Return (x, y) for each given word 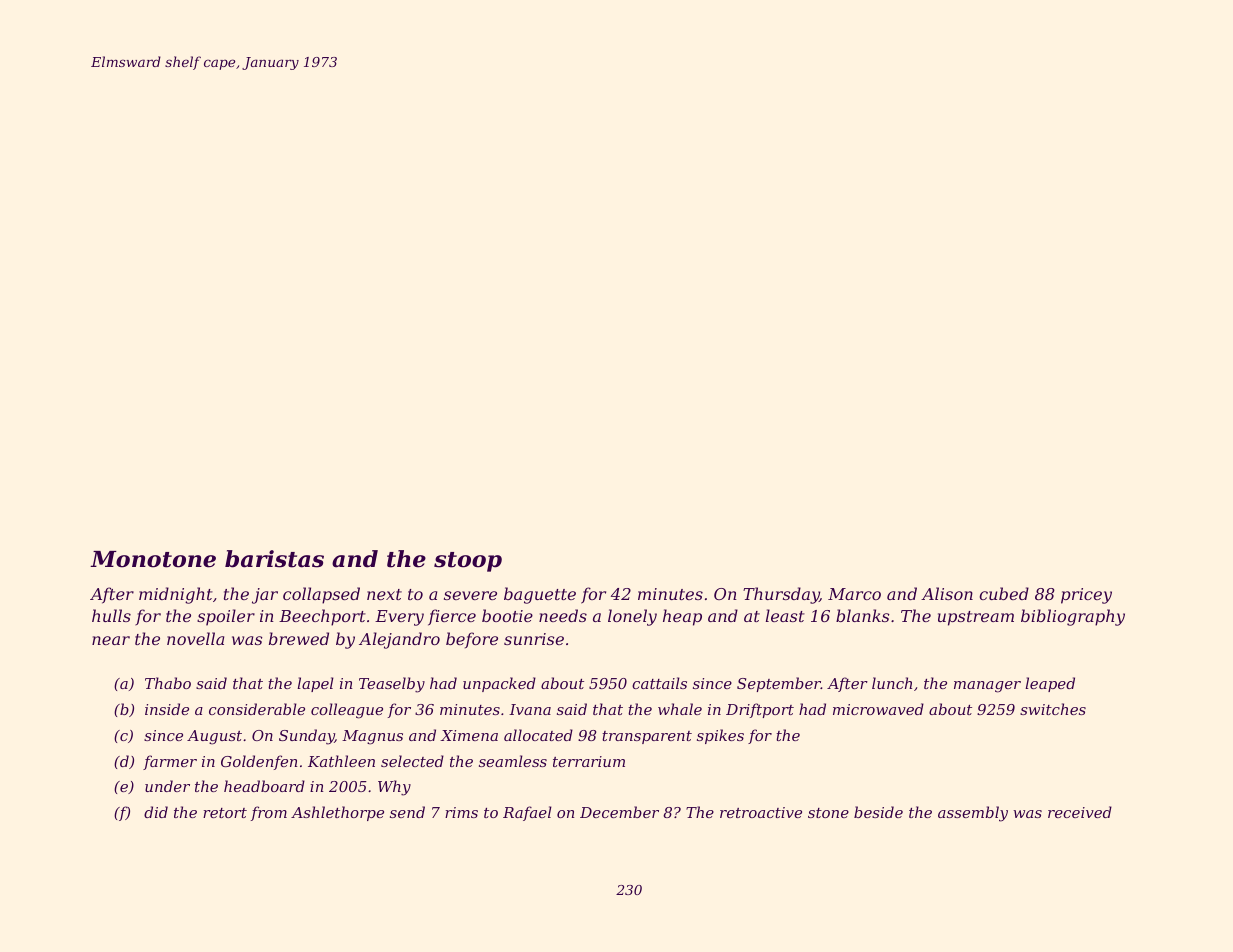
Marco (854, 594)
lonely (632, 617)
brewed (299, 638)
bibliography (1073, 617)
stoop (468, 562)
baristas (274, 559)
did (156, 812)
